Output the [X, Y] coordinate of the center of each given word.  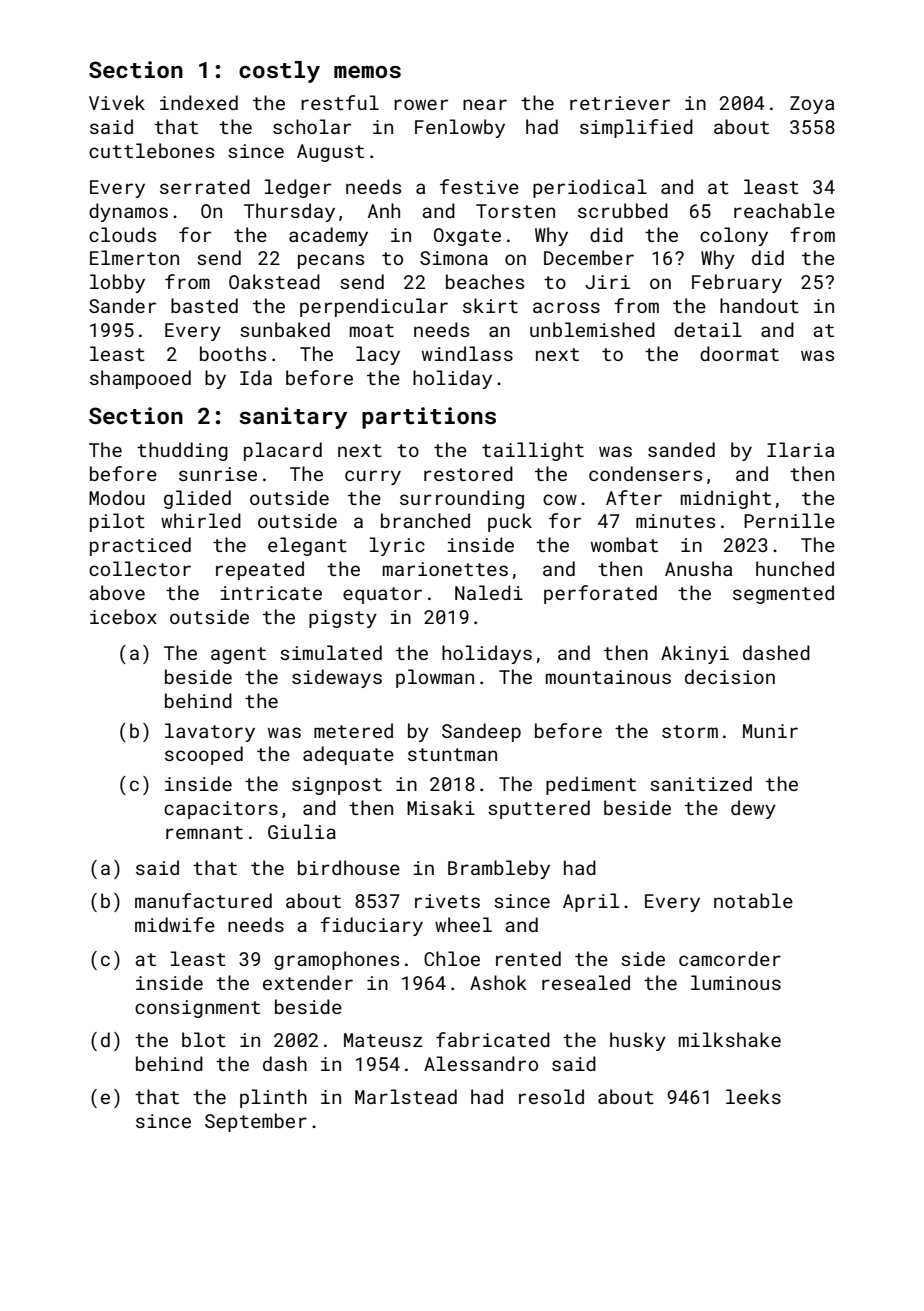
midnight [726, 499]
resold [551, 1096]
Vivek [117, 102]
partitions [429, 418]
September [256, 1122]
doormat [739, 353]
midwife [175, 924]
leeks [753, 1096]
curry [373, 477]
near [485, 104]
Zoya [812, 105]
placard [283, 451]
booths [233, 353]
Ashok [498, 982]
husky [638, 1041]
